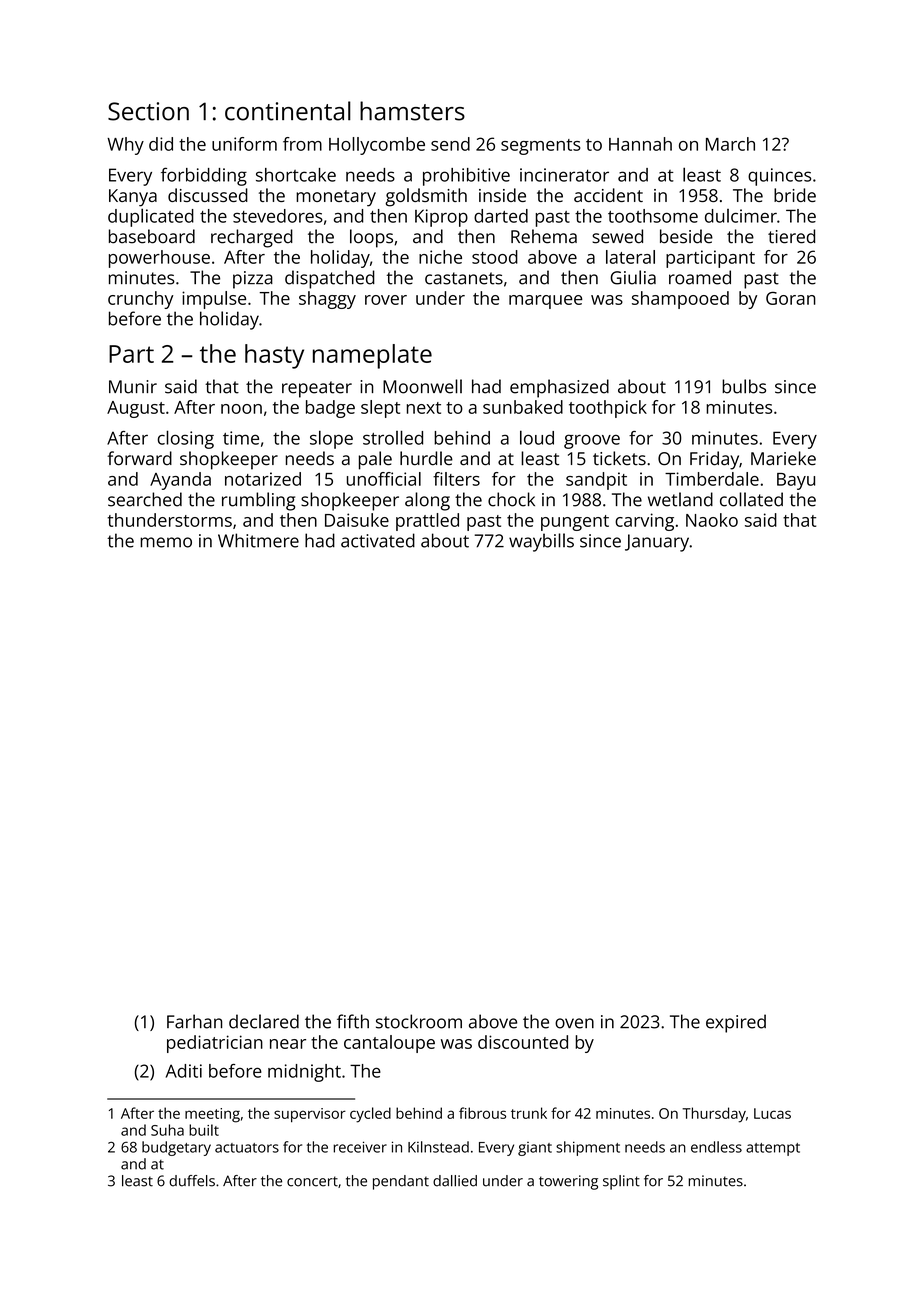 This screenshot has height=1308, width=924. Describe the element at coordinates (152, 236) in the screenshot. I see `baseboard` at that location.
